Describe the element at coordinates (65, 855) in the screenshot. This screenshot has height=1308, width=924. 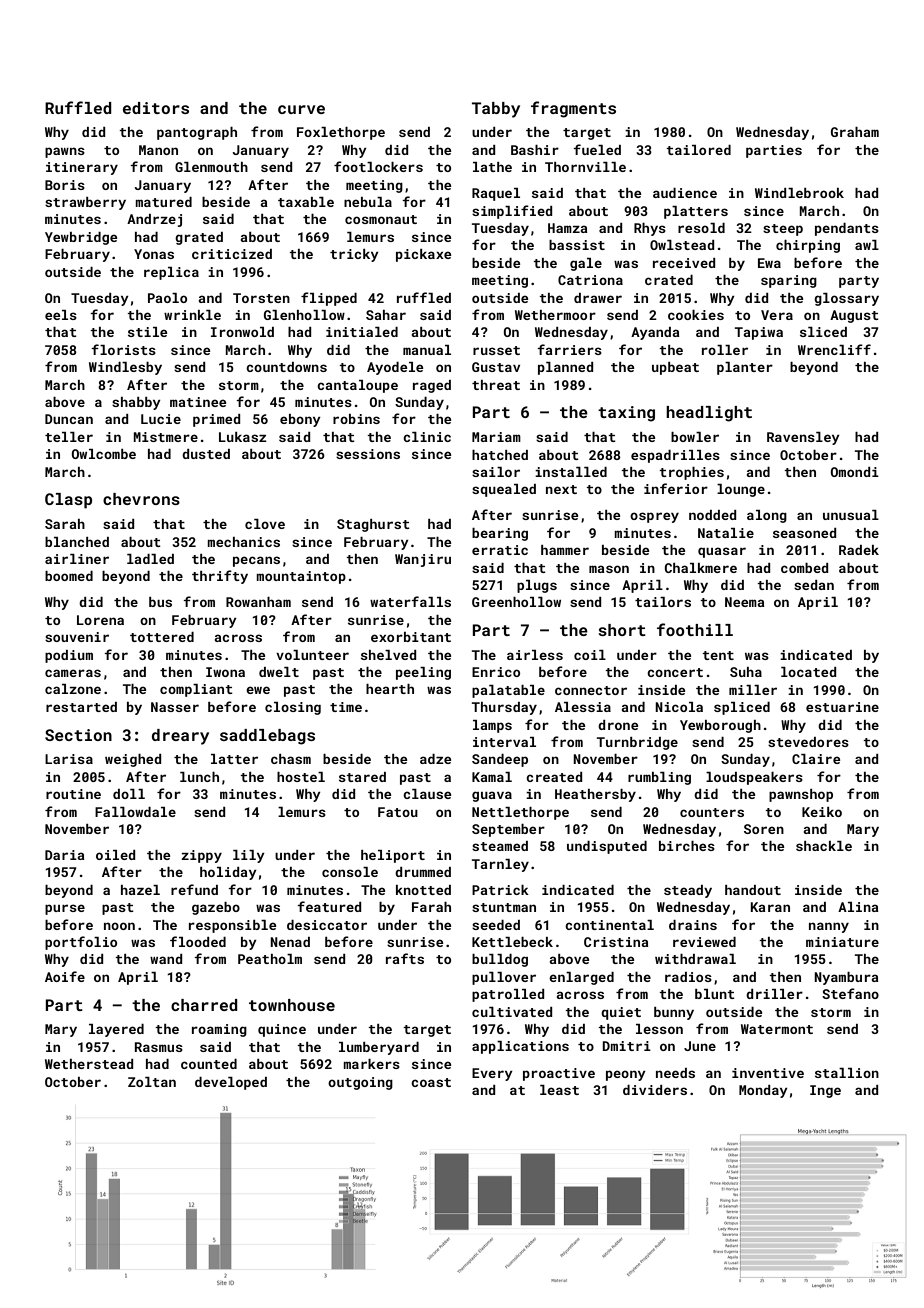
I see `Daria` at that location.
